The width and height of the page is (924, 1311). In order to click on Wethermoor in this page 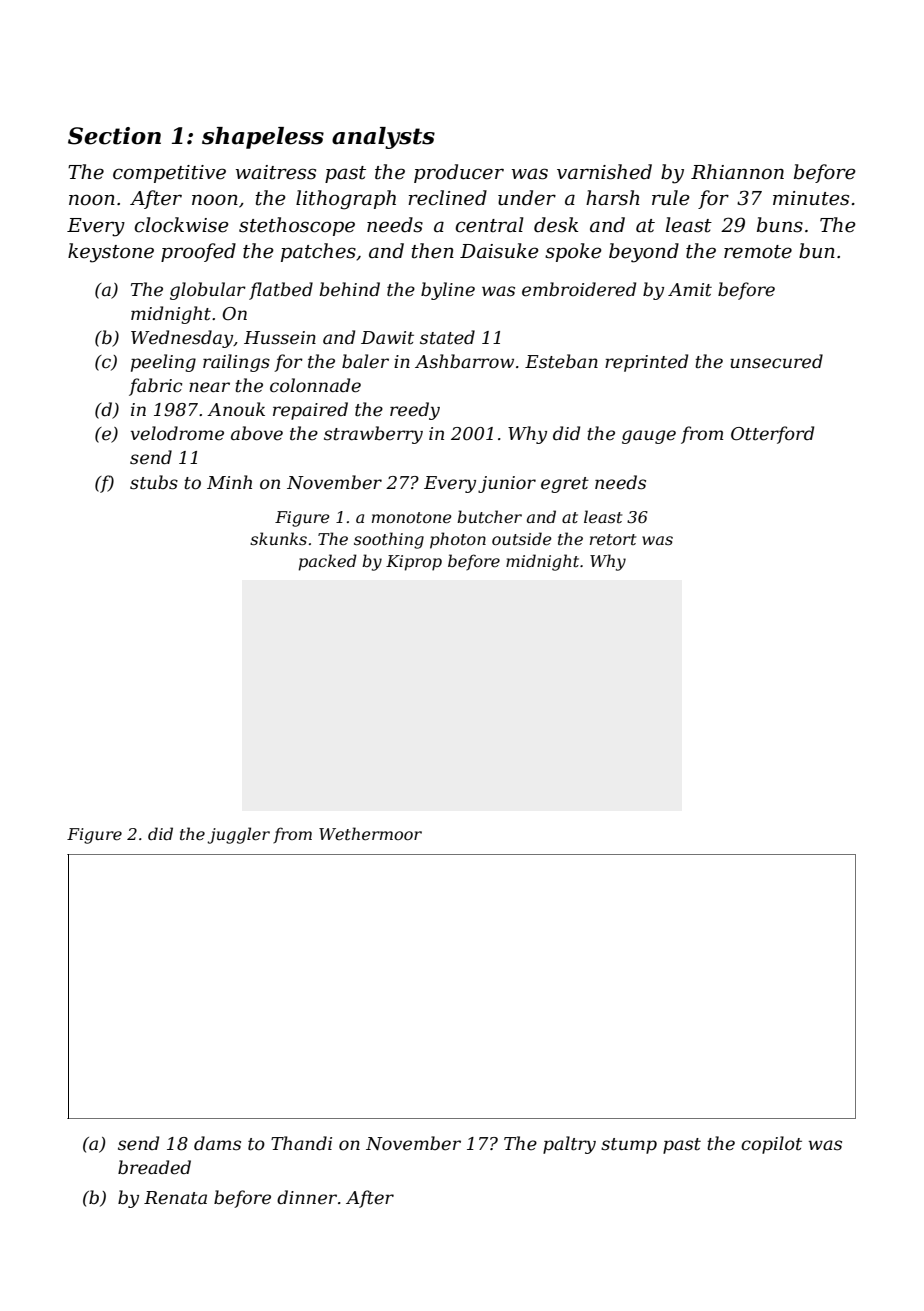, I will do `click(370, 833)`.
